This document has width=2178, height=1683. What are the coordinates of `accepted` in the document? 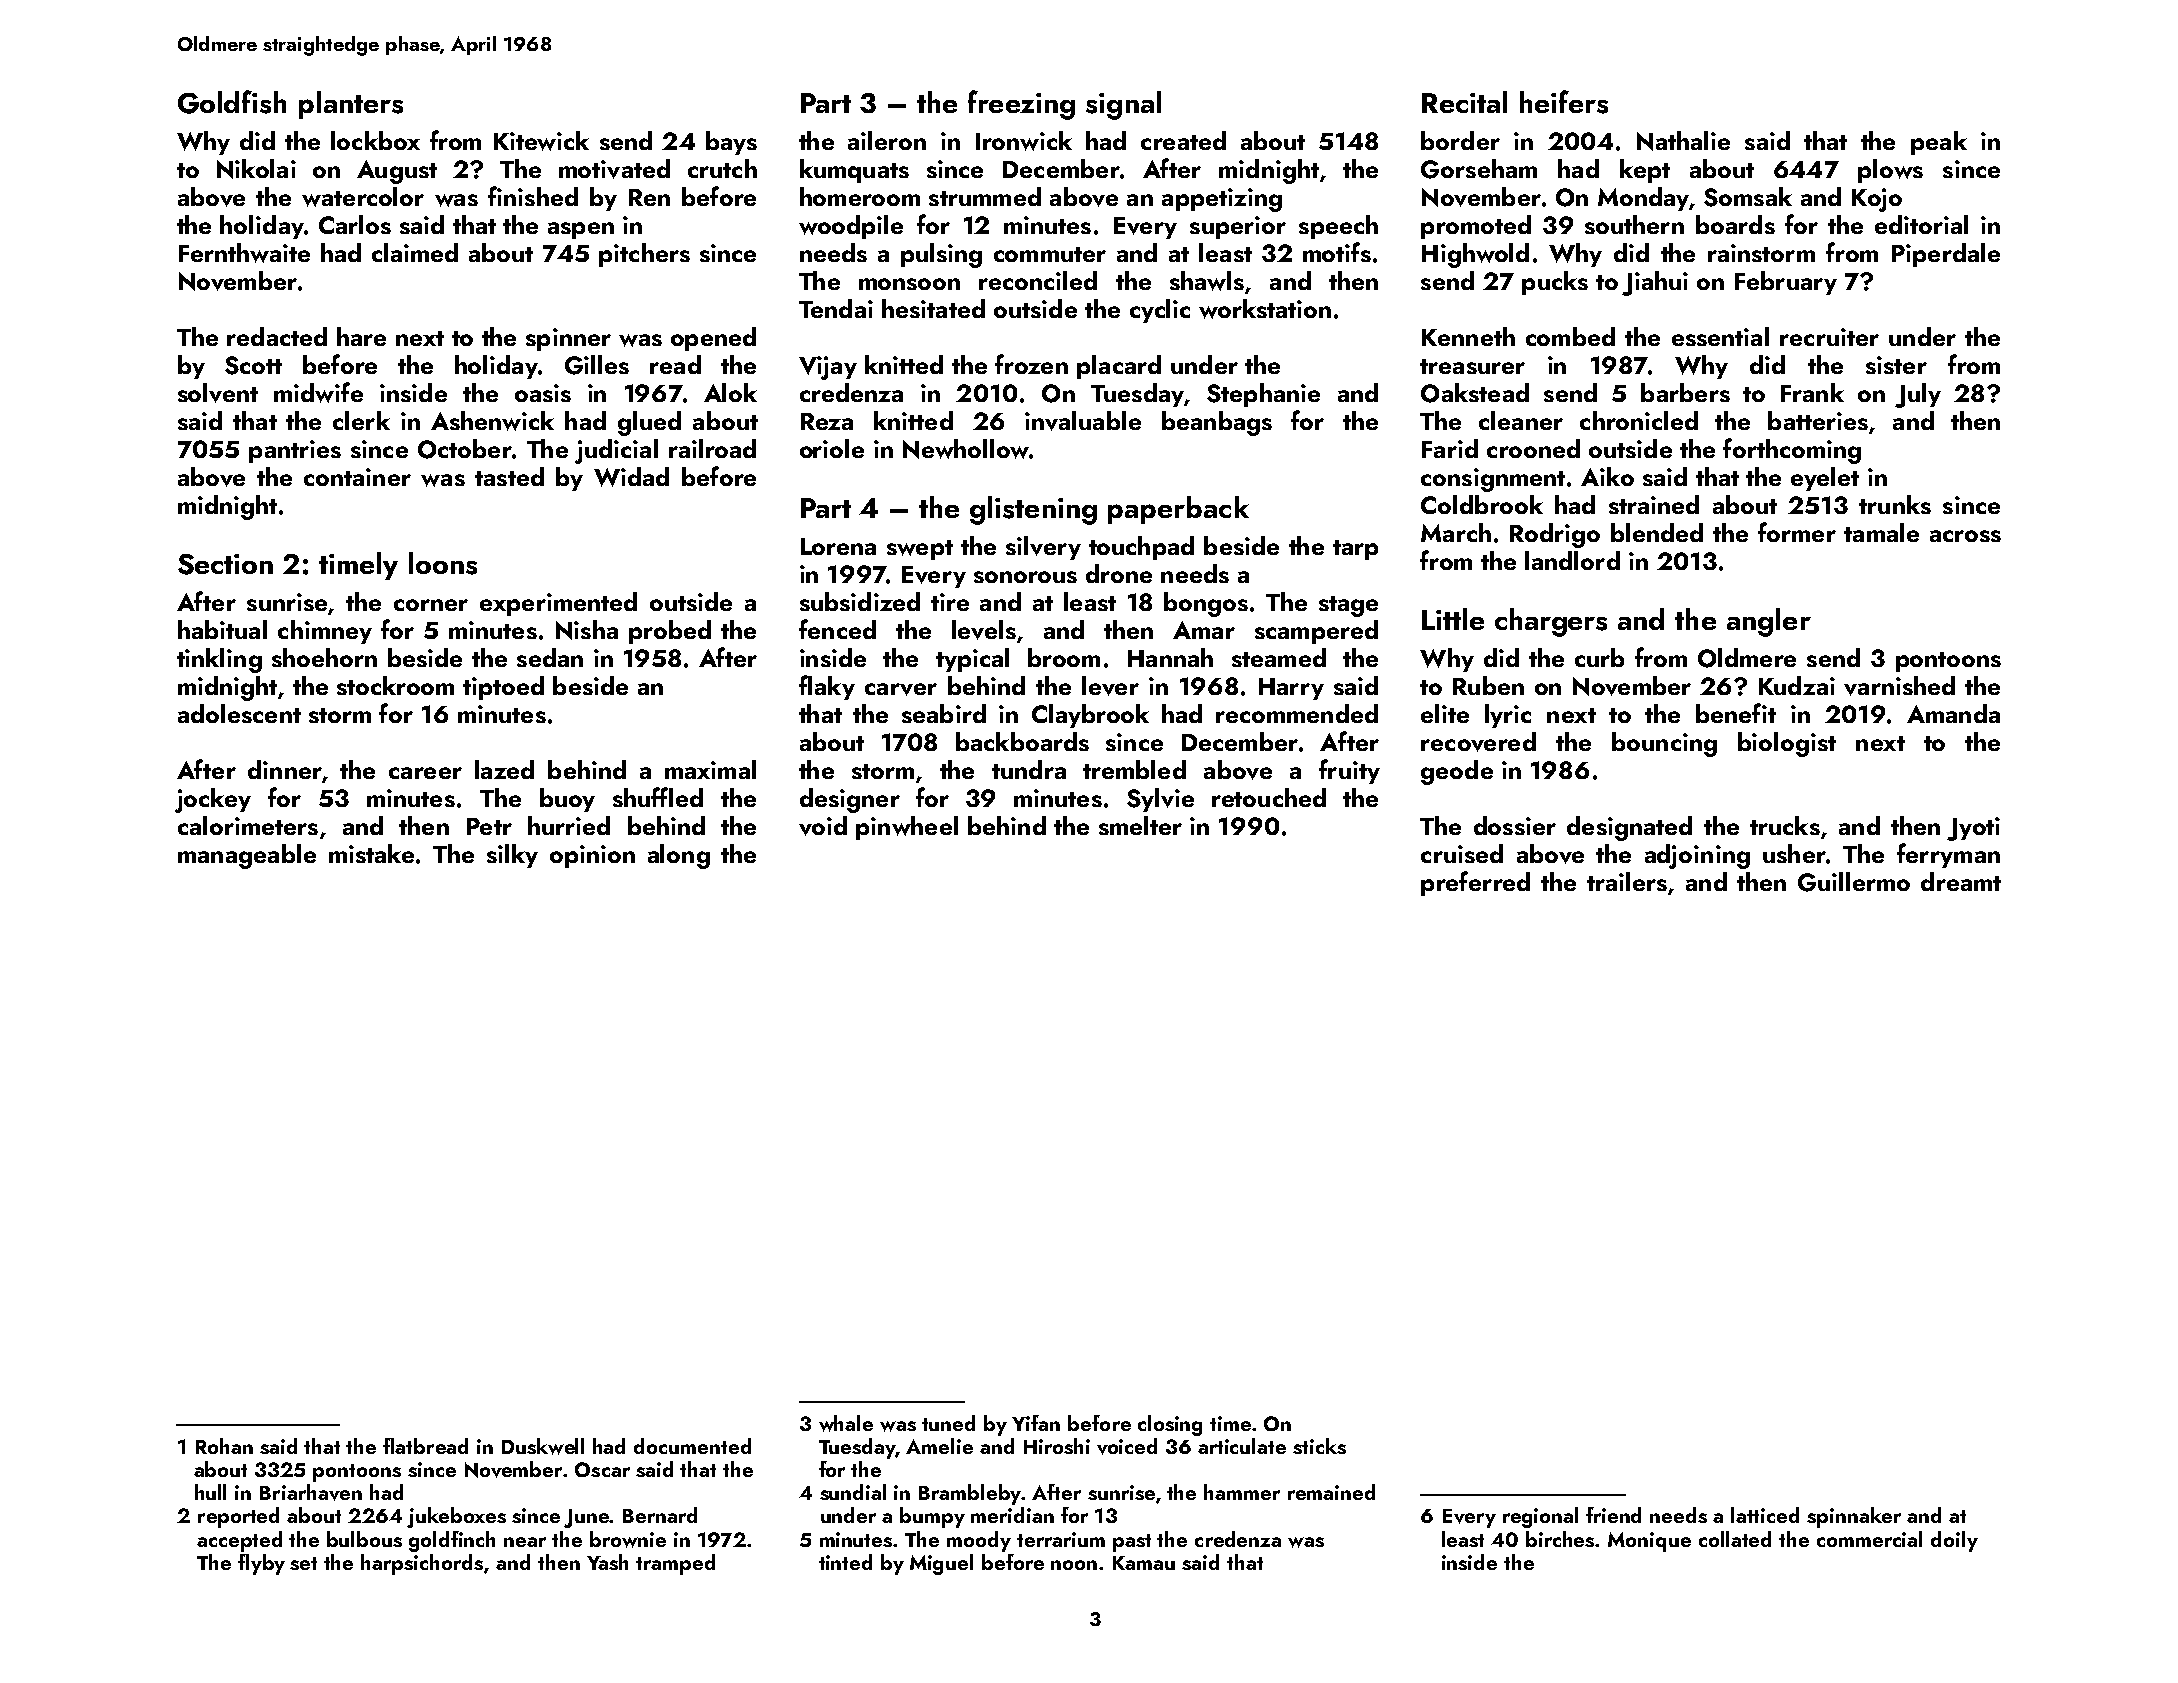 It's located at (239, 1541).
